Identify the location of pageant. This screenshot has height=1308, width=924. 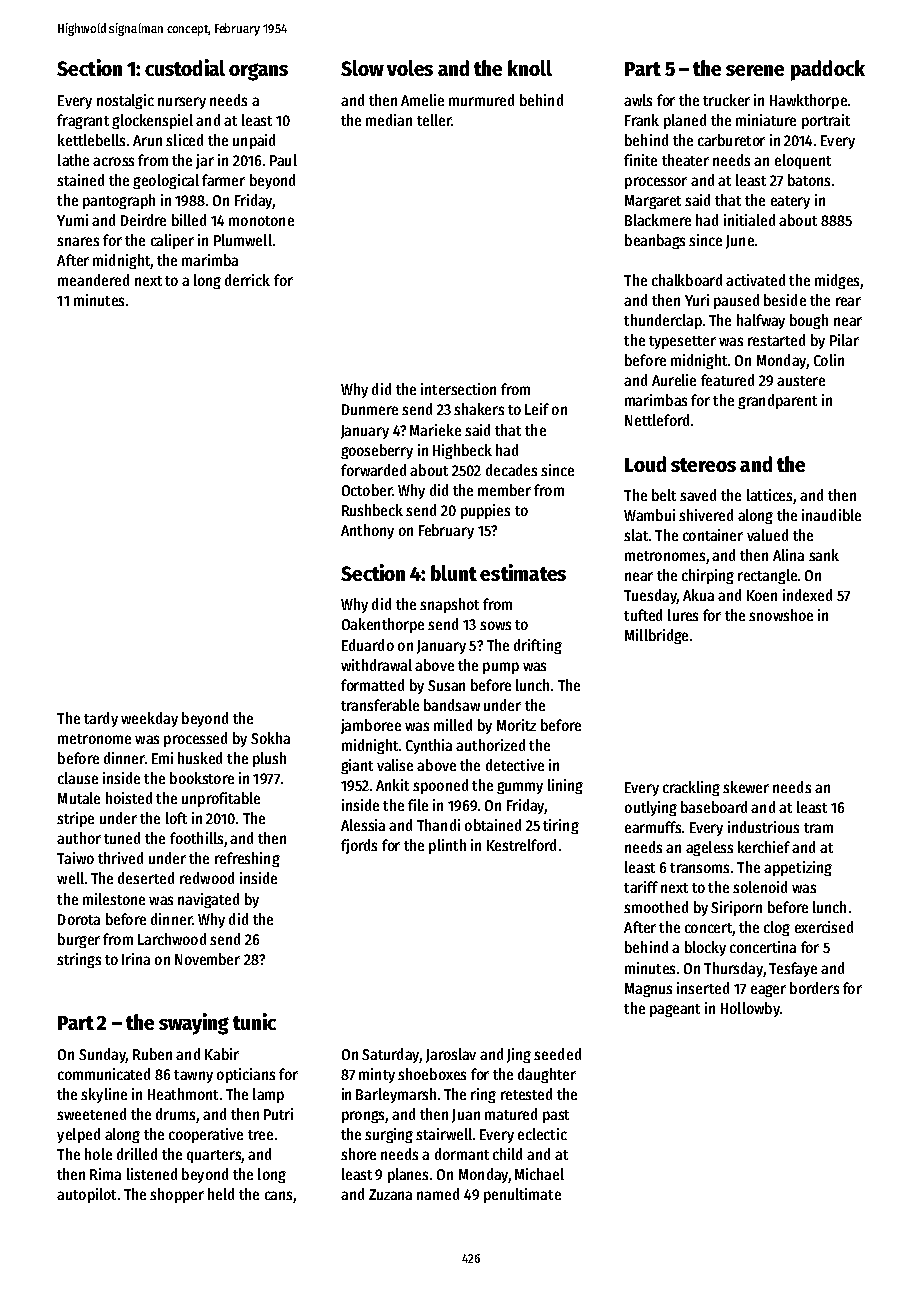
(675, 1010).
